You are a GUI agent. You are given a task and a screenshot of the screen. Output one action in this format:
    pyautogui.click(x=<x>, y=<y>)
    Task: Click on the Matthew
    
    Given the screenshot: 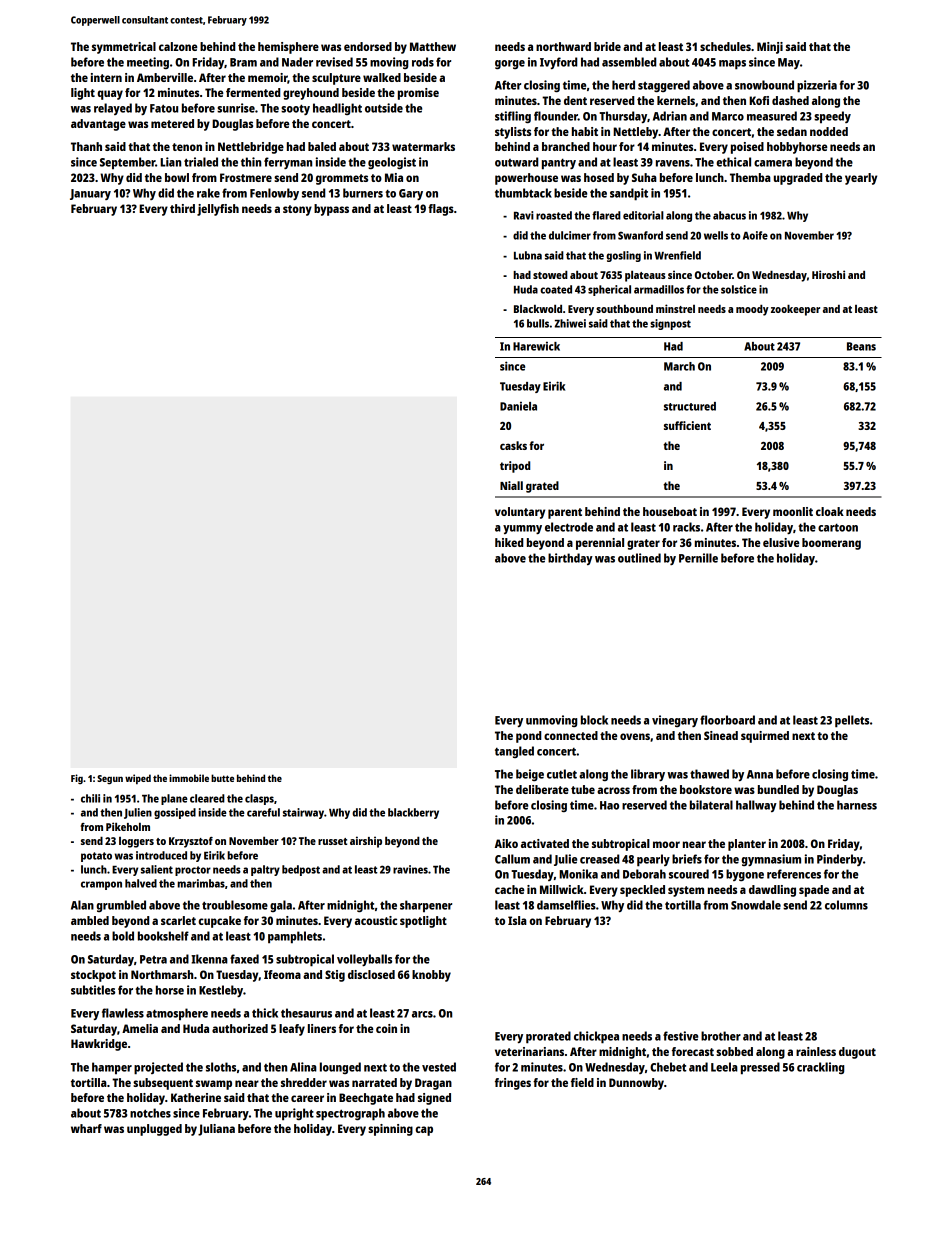 What is the action you would take?
    pyautogui.click(x=433, y=46)
